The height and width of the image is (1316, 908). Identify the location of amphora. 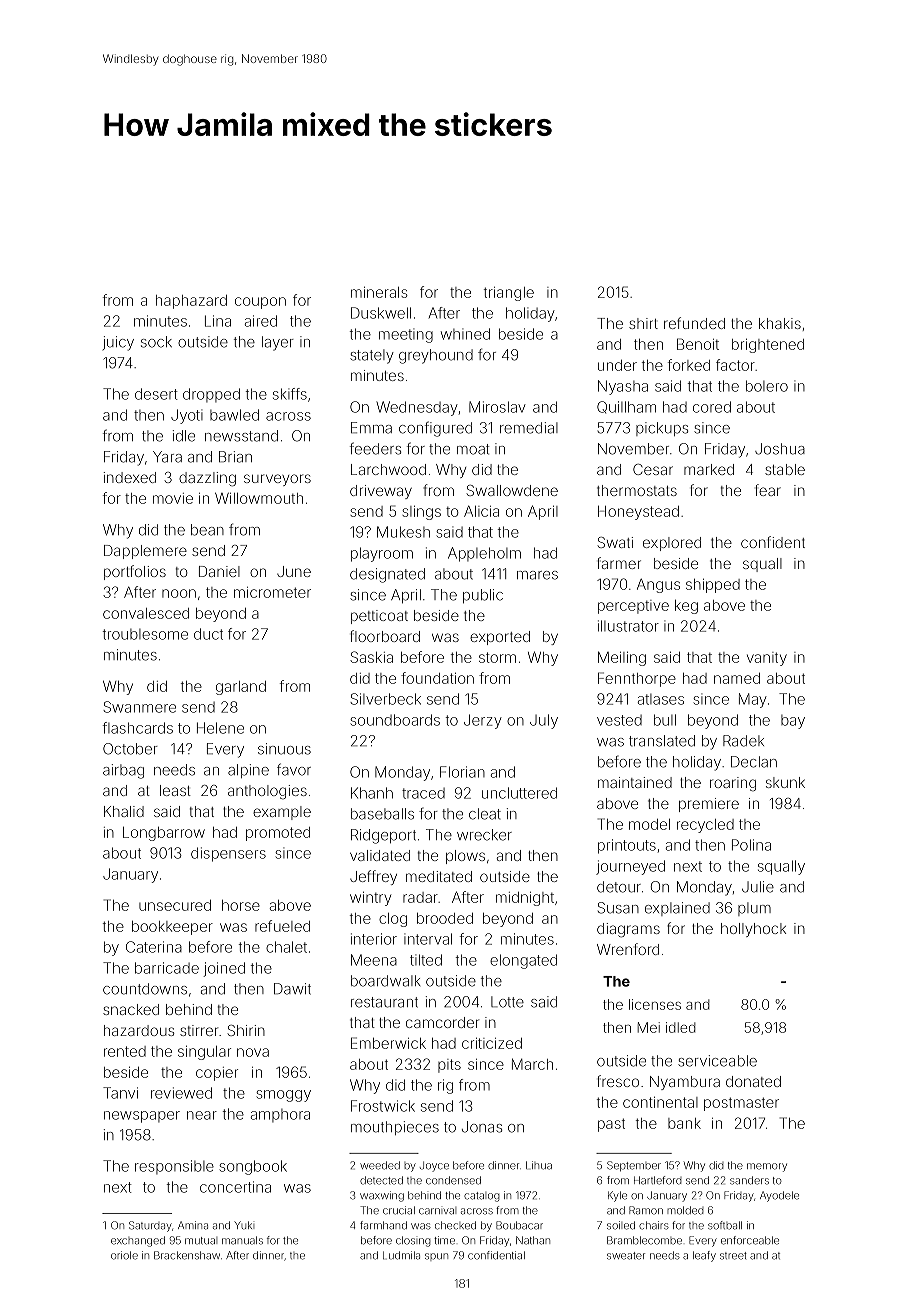
(280, 1115).
